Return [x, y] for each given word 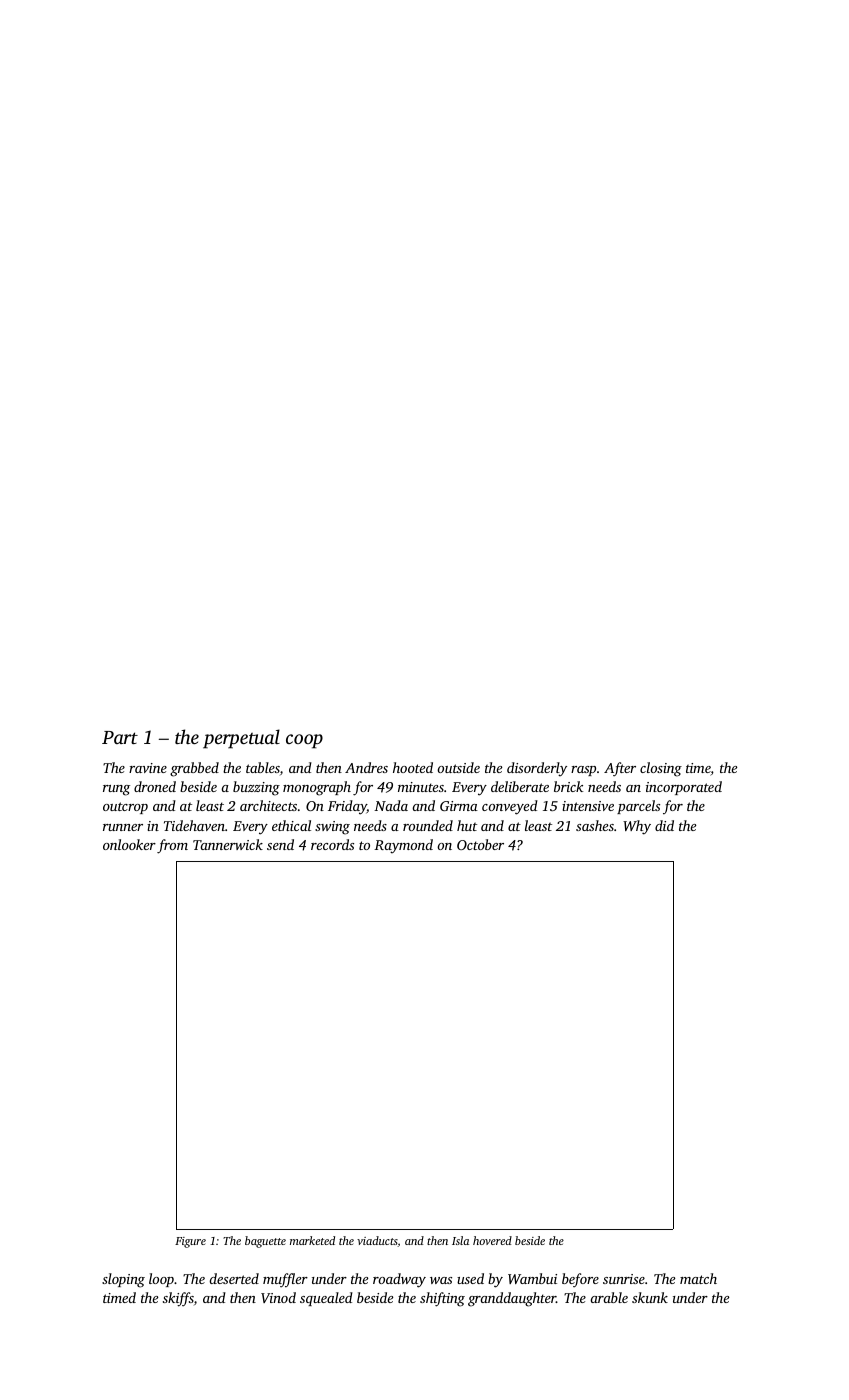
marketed [312, 1240]
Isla [460, 1240]
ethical [291, 825]
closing [661, 769]
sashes [595, 825]
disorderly [537, 769]
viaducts [377, 1241]
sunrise [624, 1279]
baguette [265, 1242]
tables [263, 767]
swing [332, 828]
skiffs [178, 1299]
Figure [190, 1242]
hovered [492, 1240]
